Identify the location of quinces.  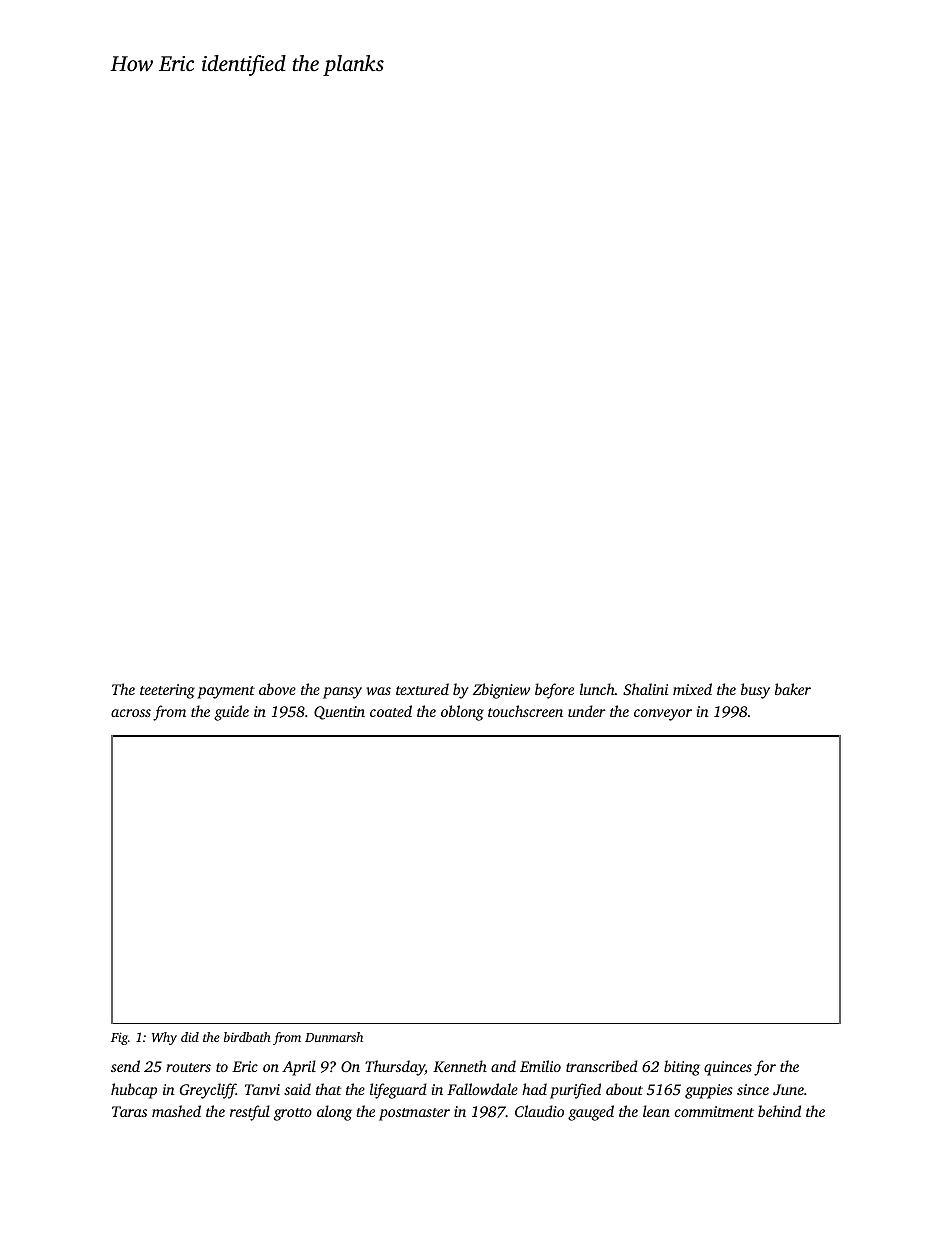
(728, 1068).
